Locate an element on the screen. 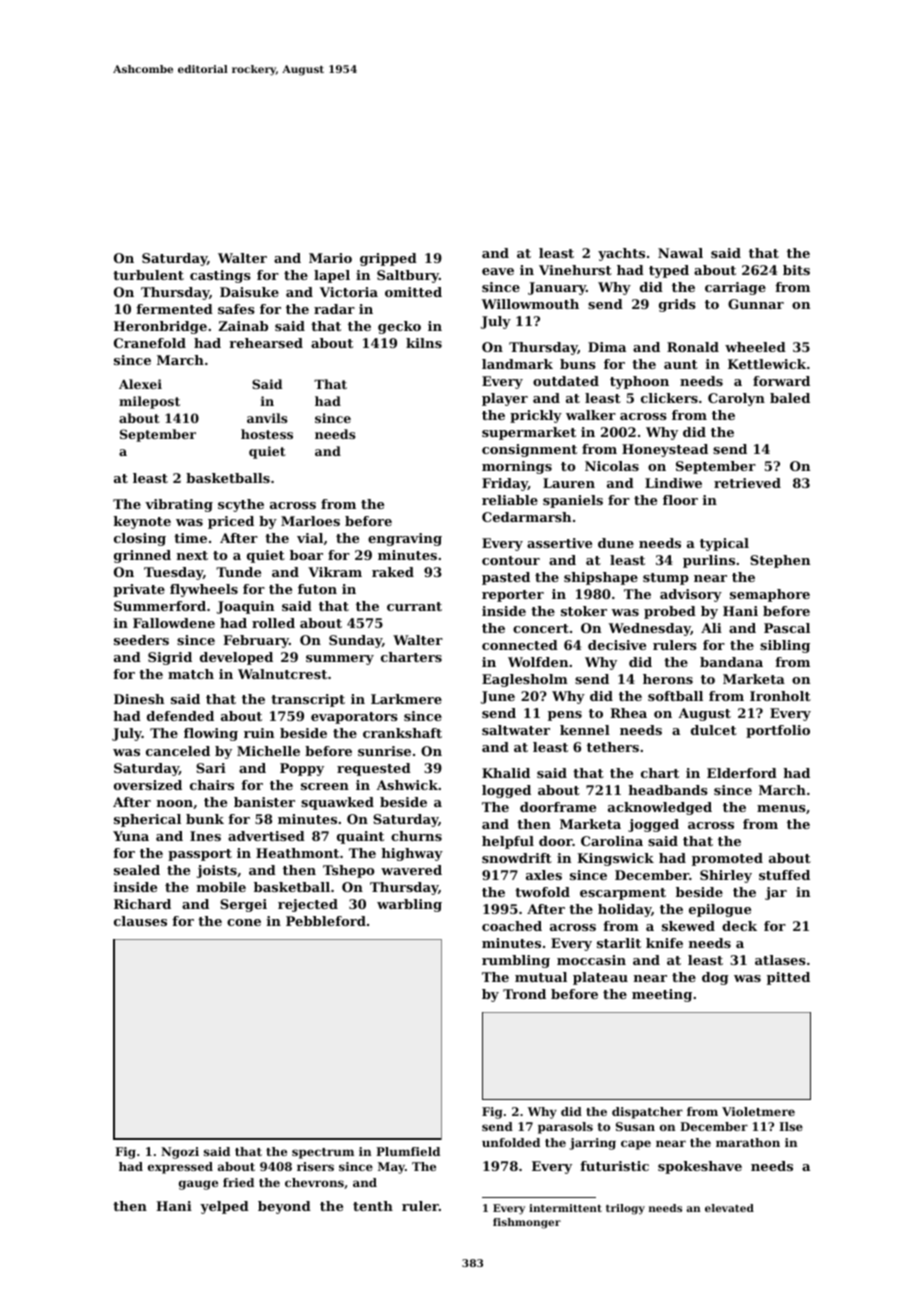 The image size is (924, 1308). yelped is located at coordinates (224, 1207).
